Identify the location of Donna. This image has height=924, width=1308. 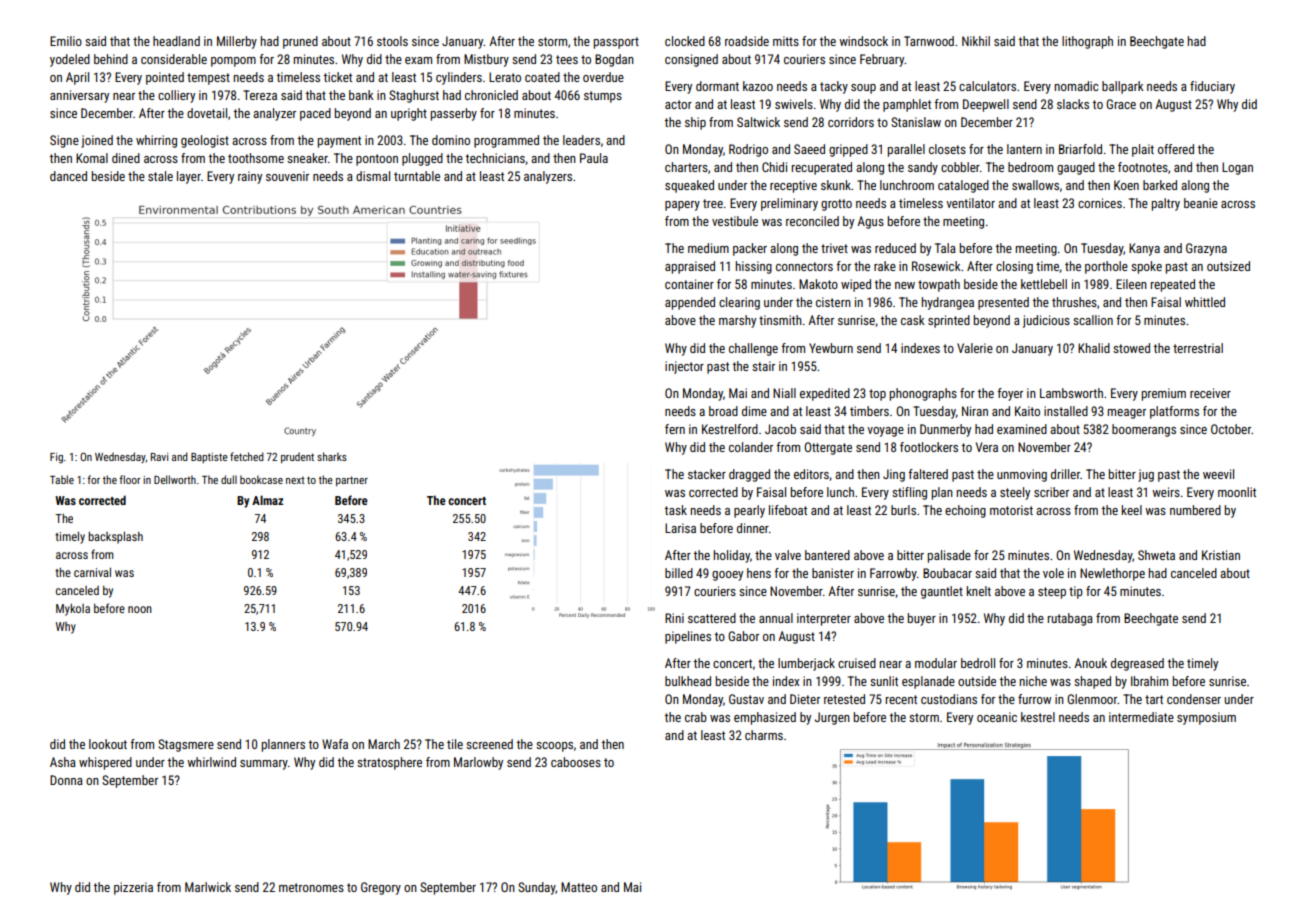
(66, 780).
